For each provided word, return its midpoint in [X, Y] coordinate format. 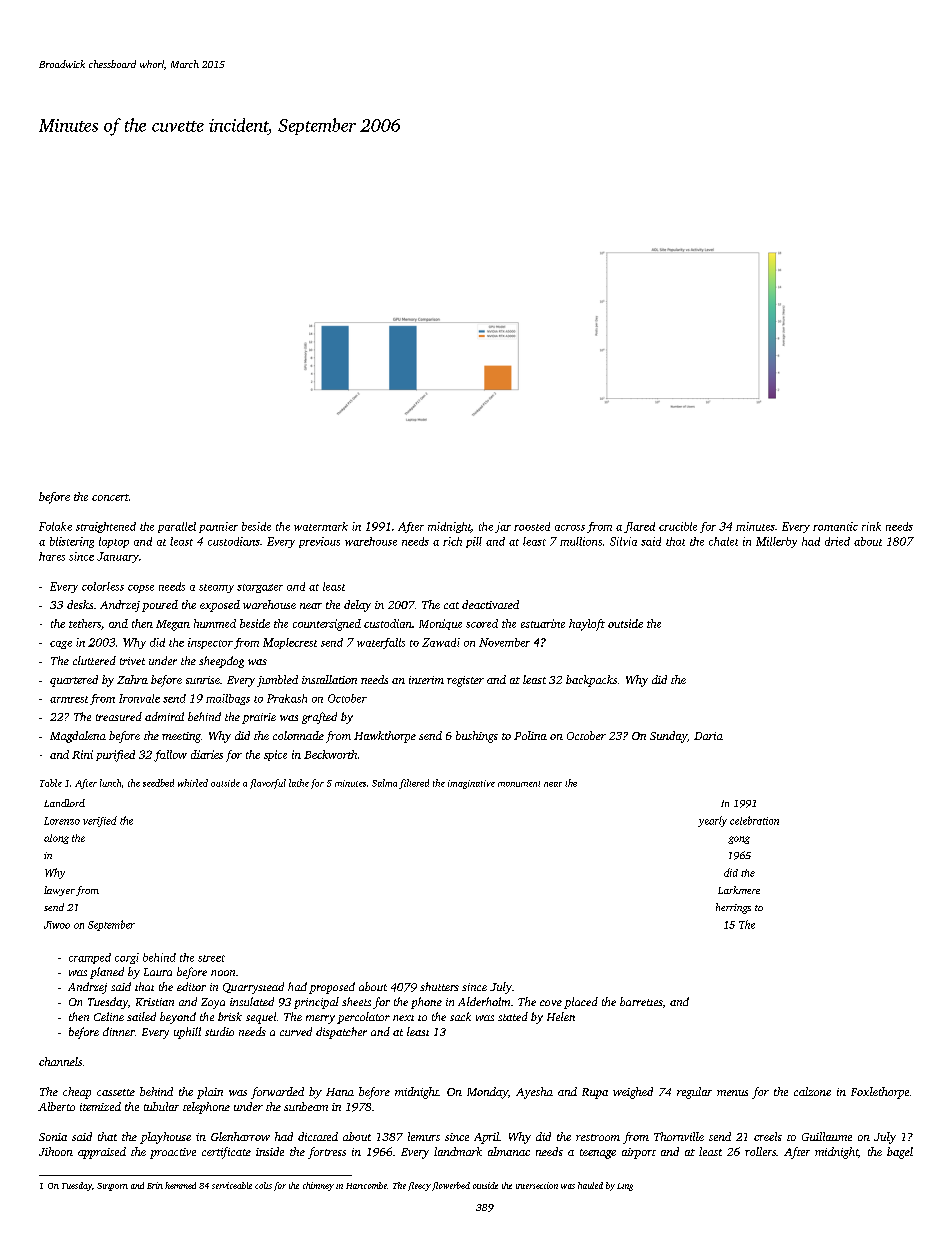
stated [513, 1016]
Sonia [53, 1137]
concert [110, 497]
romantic [835, 526]
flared [639, 527]
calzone [812, 1091]
